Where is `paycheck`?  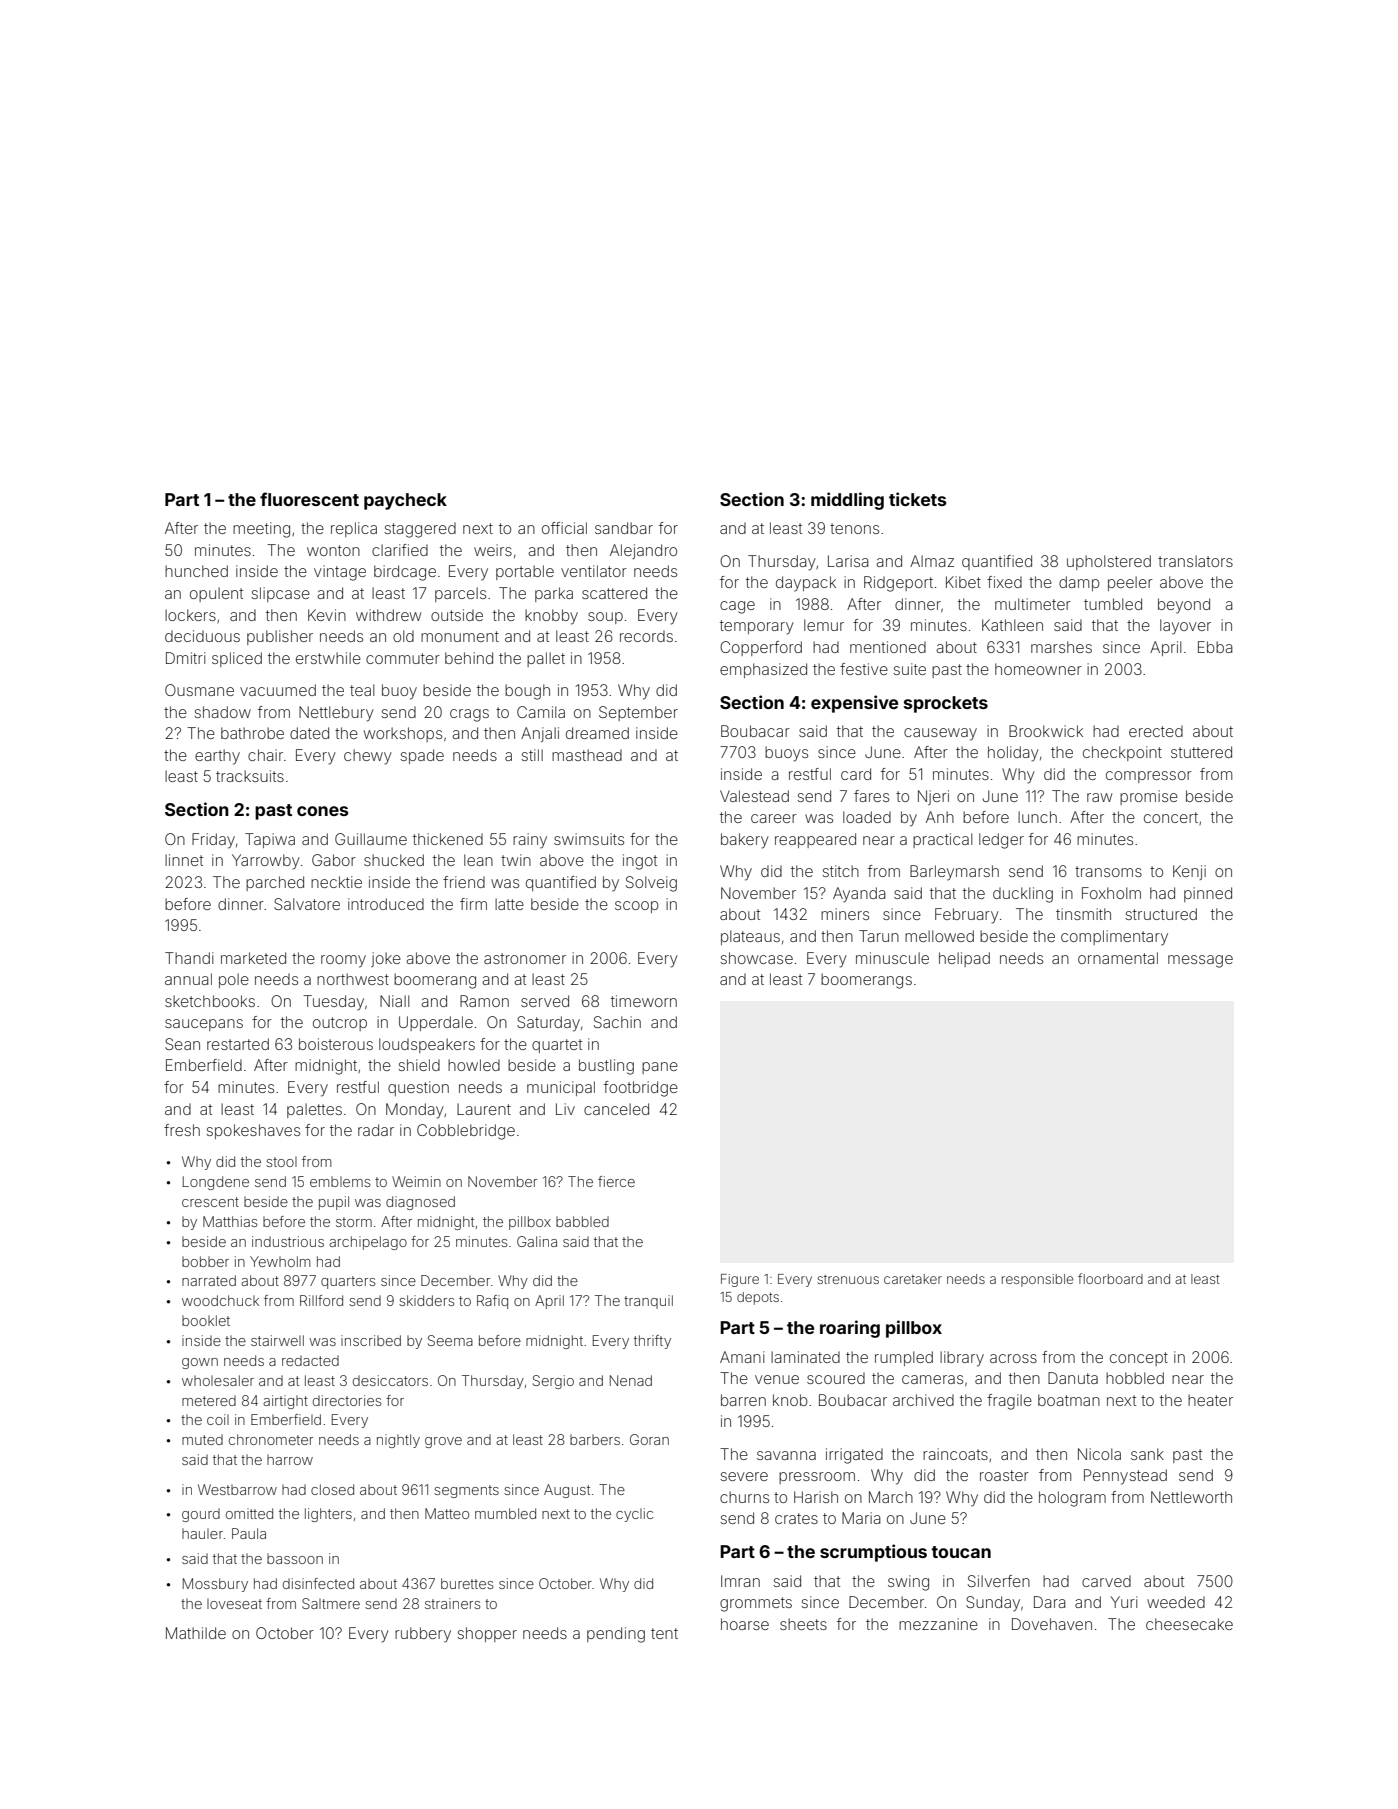 paycheck is located at coordinates (405, 501).
